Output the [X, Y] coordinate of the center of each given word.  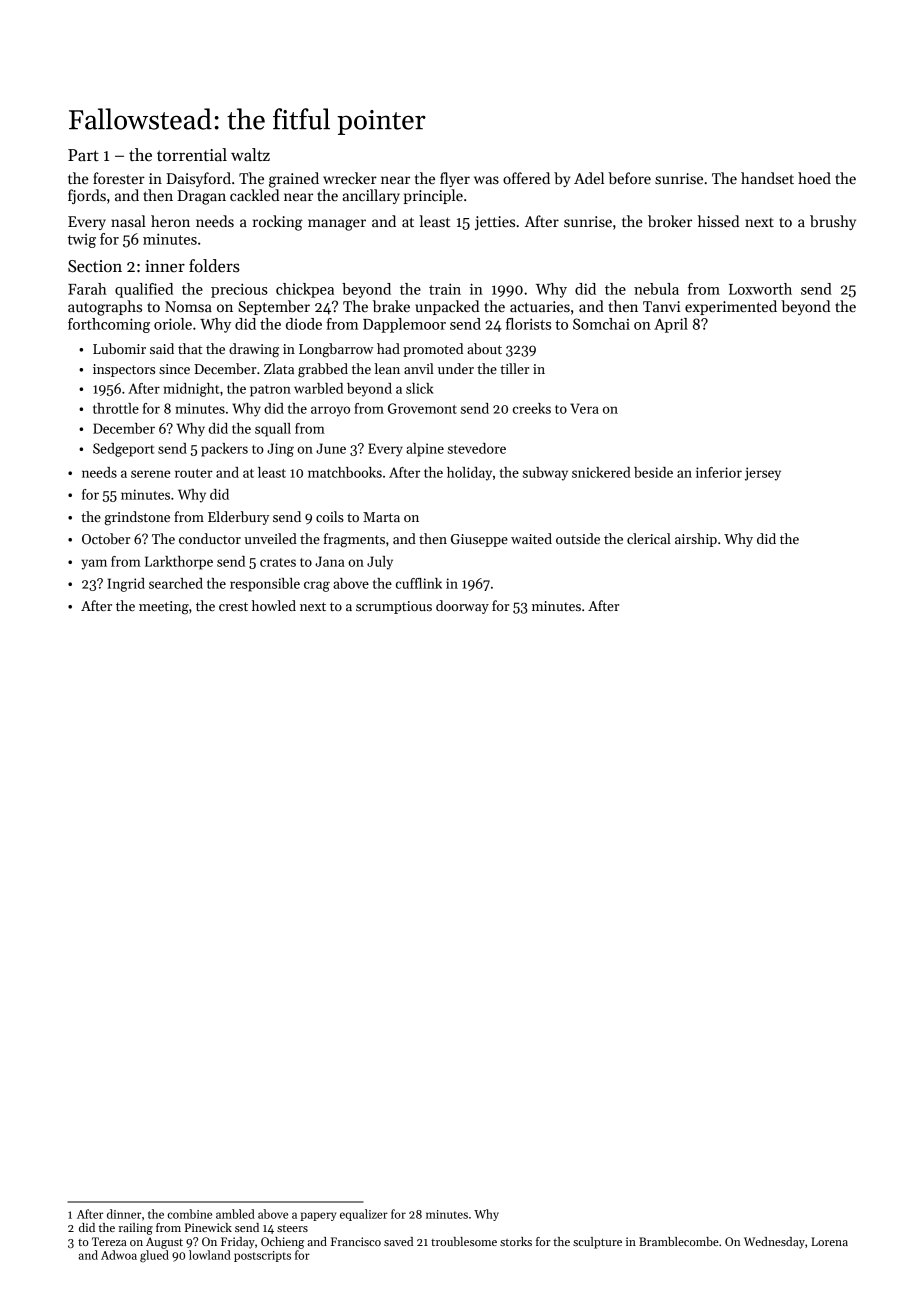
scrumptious [394, 607]
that [190, 348]
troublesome [464, 1241]
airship [696, 540]
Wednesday [774, 1243]
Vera [584, 408]
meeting [164, 608]
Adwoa [119, 1255]
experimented [731, 307]
